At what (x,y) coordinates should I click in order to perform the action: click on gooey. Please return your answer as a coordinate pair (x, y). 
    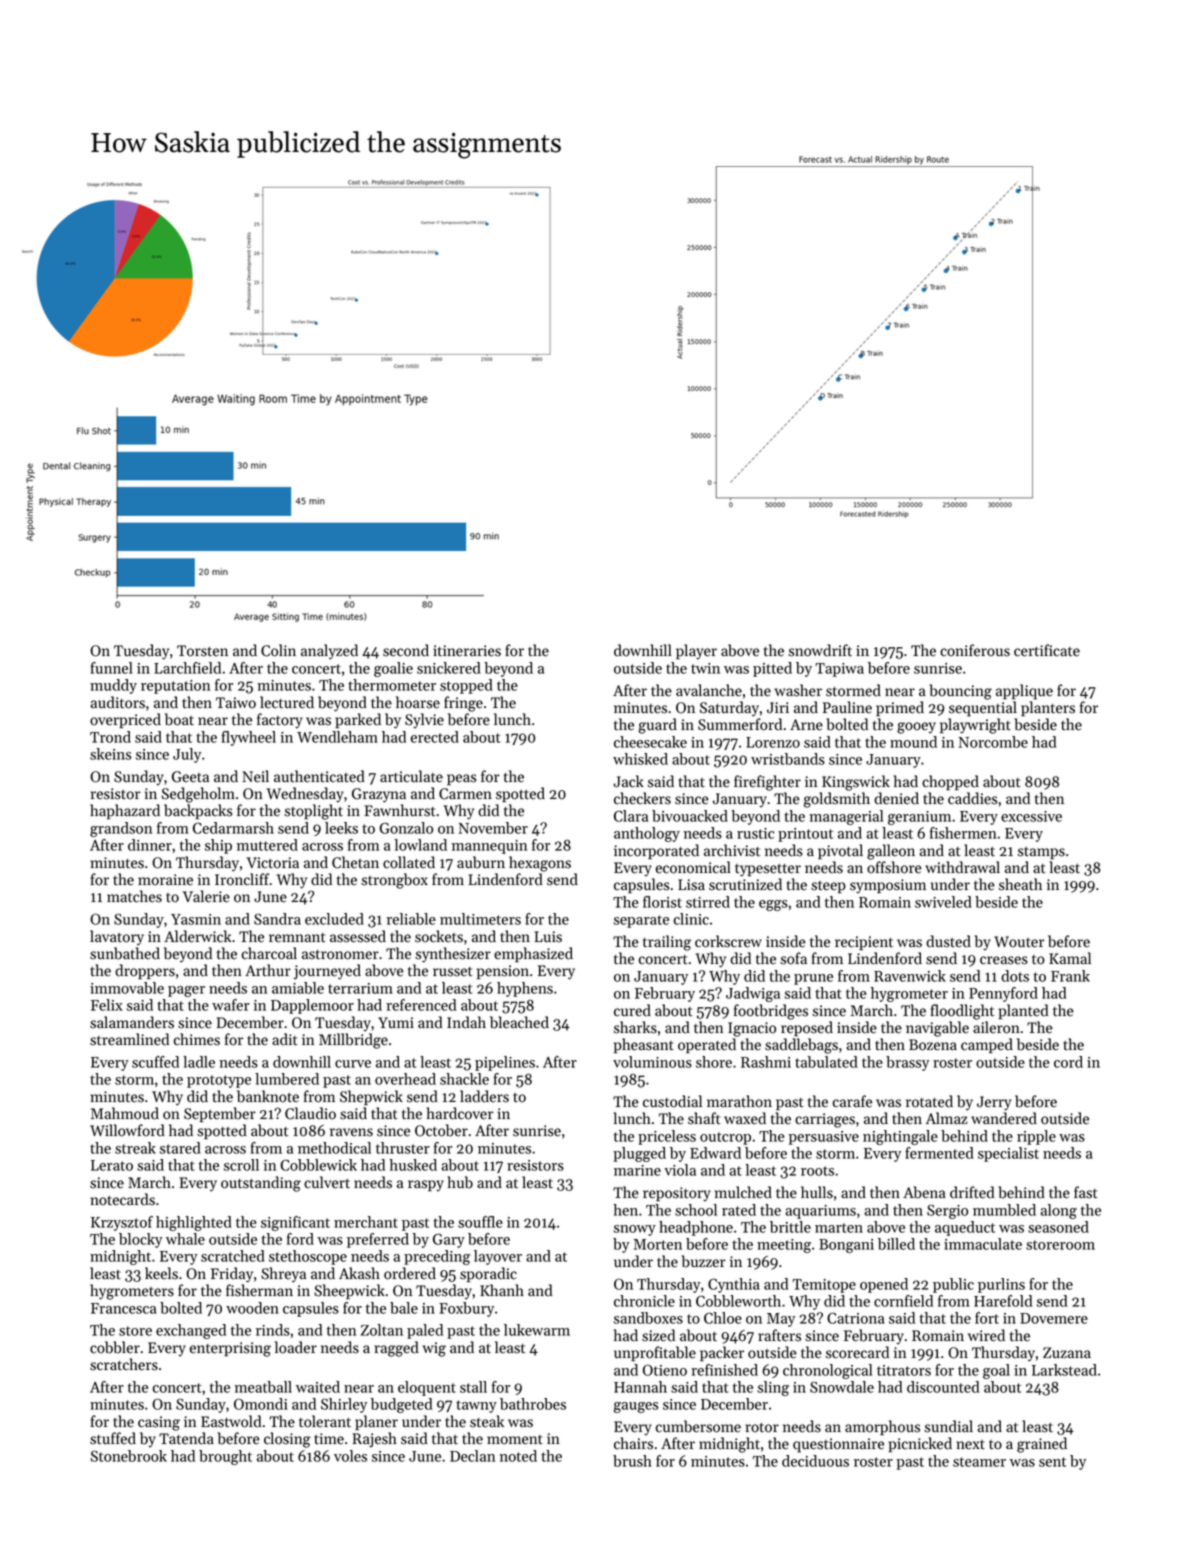
    Looking at the image, I should click on (916, 728).
